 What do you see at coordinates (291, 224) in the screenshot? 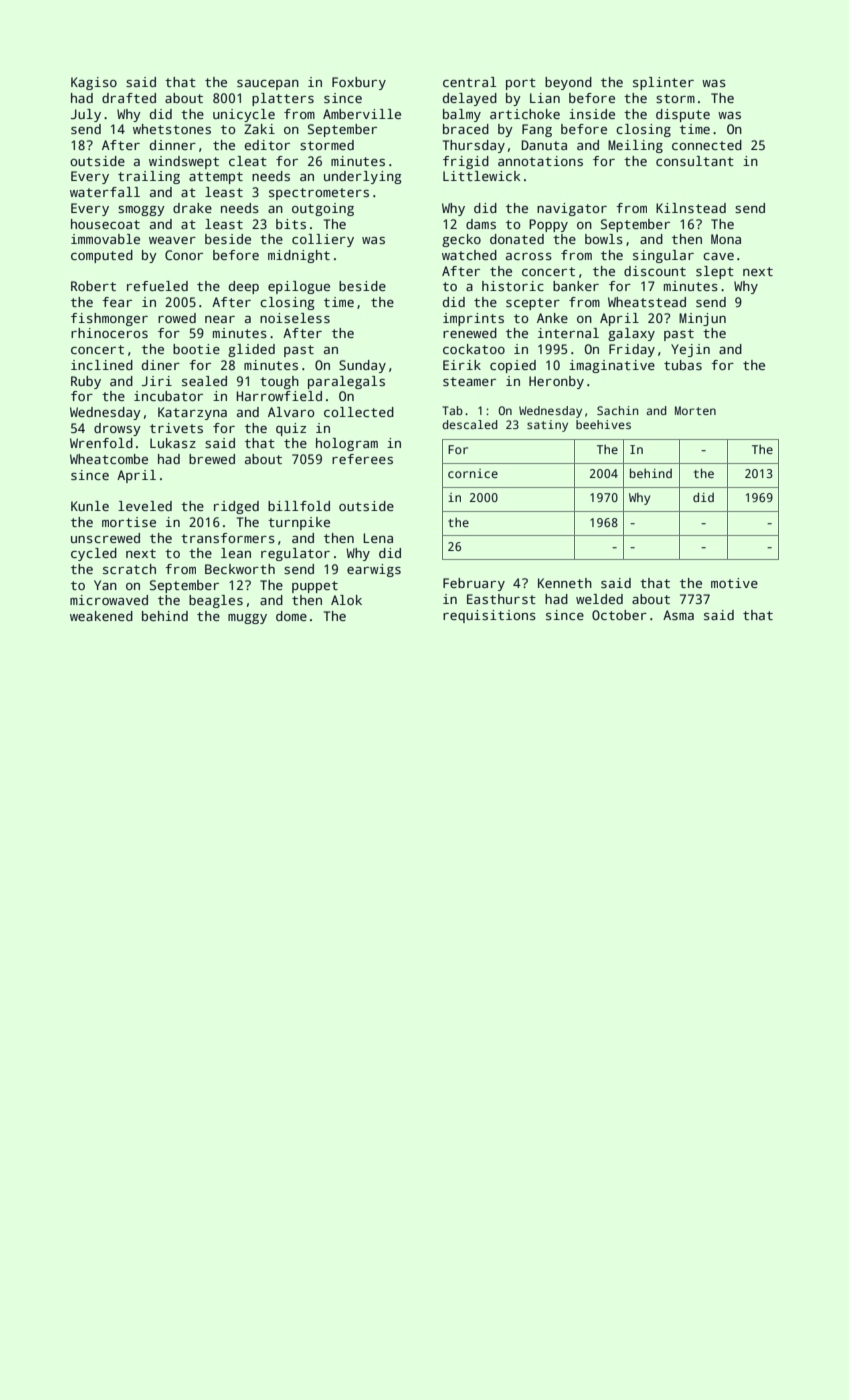
I see `bits` at bounding box center [291, 224].
